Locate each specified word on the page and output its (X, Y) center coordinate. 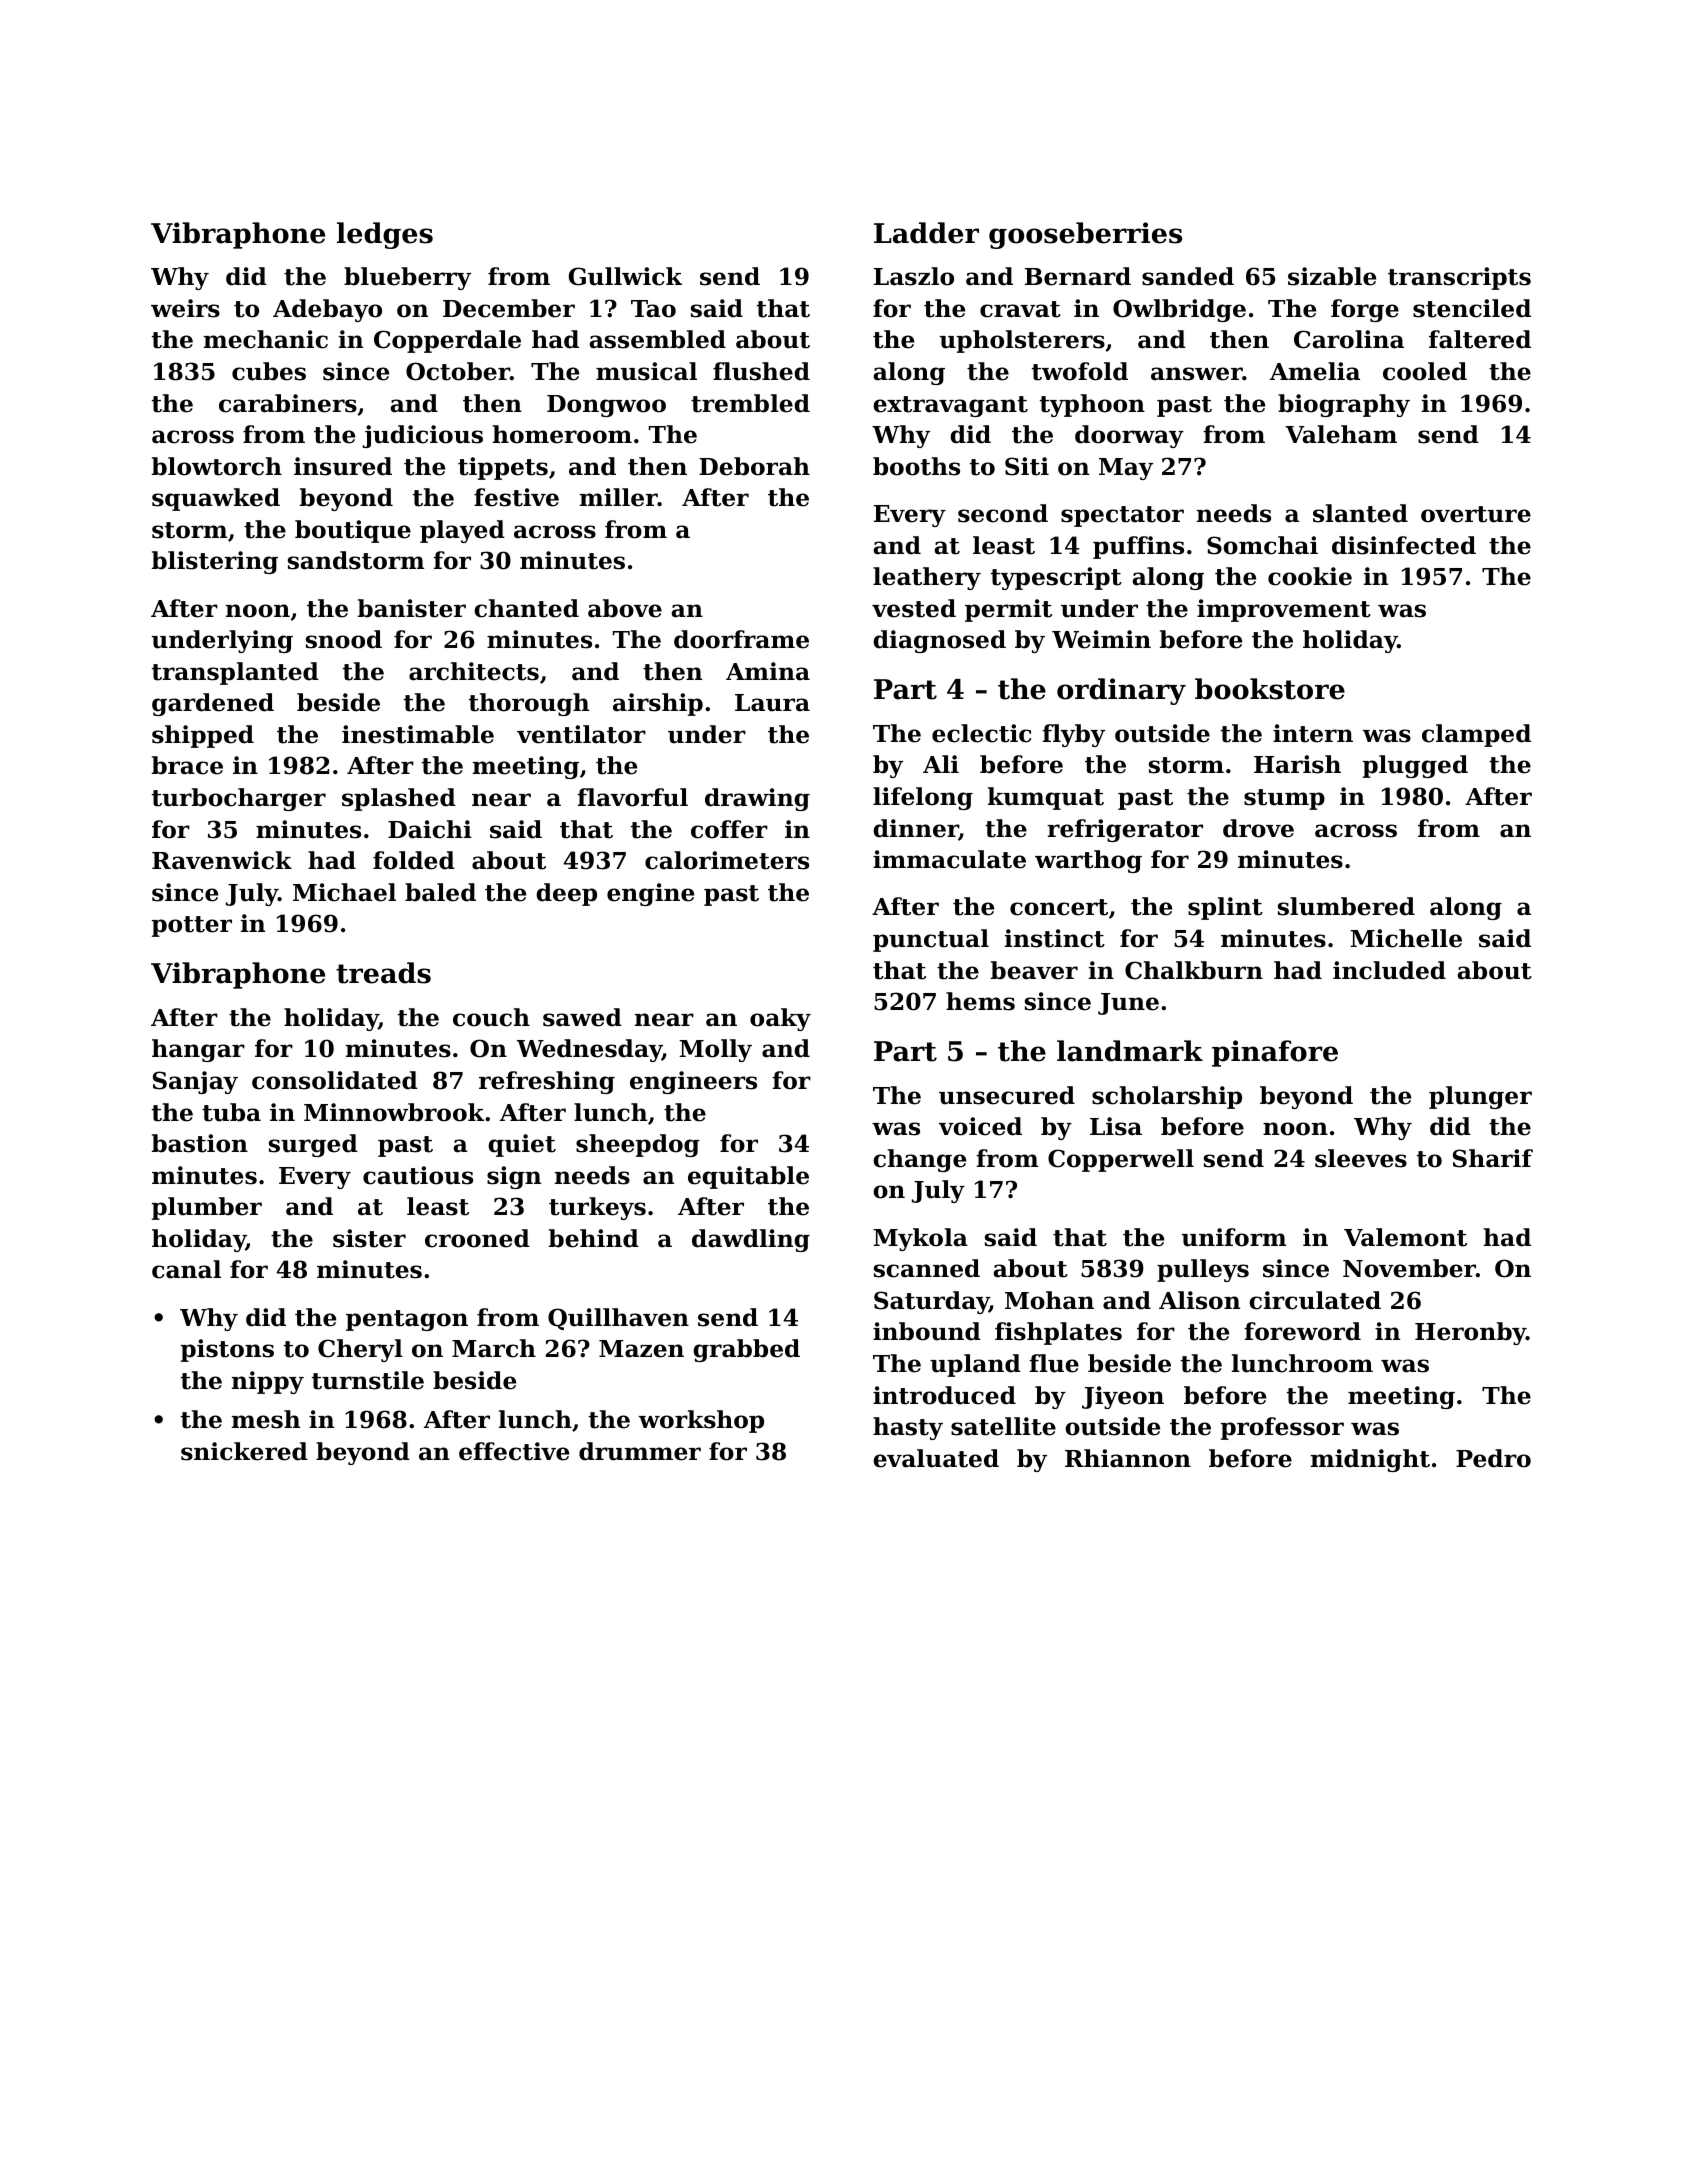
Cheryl (360, 1350)
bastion (200, 1143)
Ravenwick (222, 860)
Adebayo (327, 310)
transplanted (235, 673)
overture (1476, 514)
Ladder (926, 233)
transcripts (1459, 278)
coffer (729, 829)
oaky (780, 1019)
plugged (1415, 766)
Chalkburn (1194, 970)
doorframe (741, 639)
